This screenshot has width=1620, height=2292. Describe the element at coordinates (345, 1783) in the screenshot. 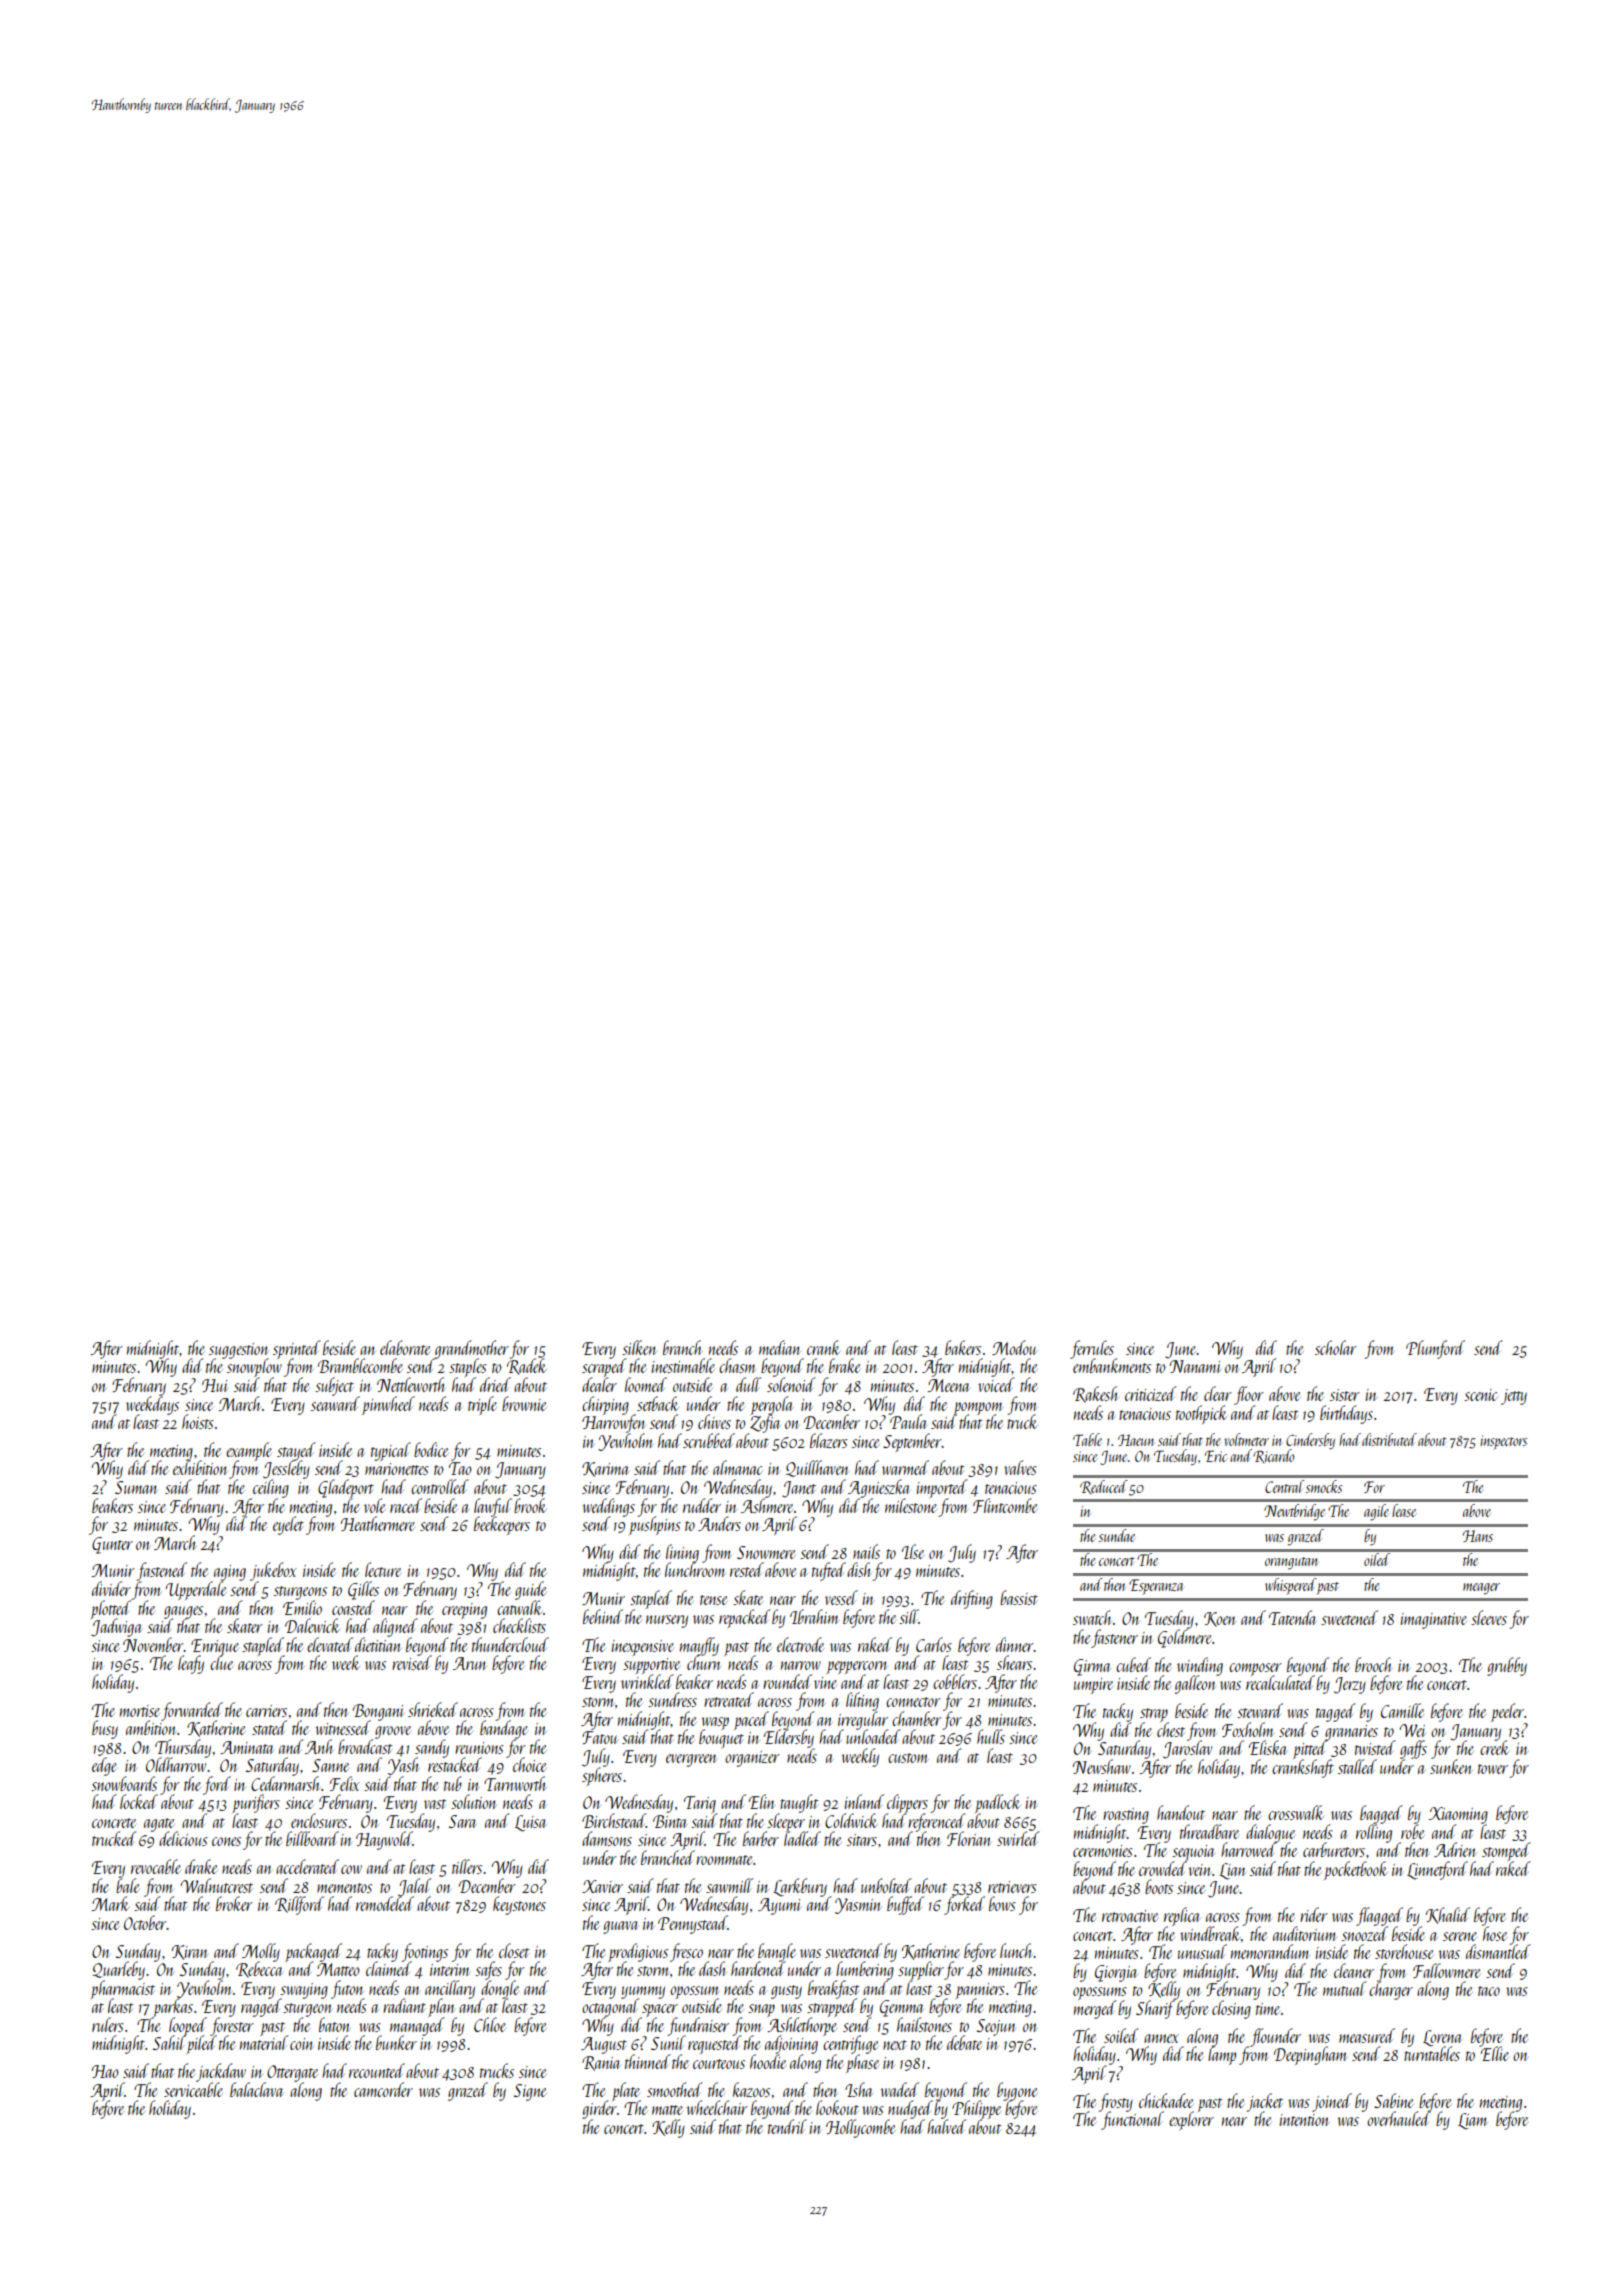

I see `Felix` at that location.
